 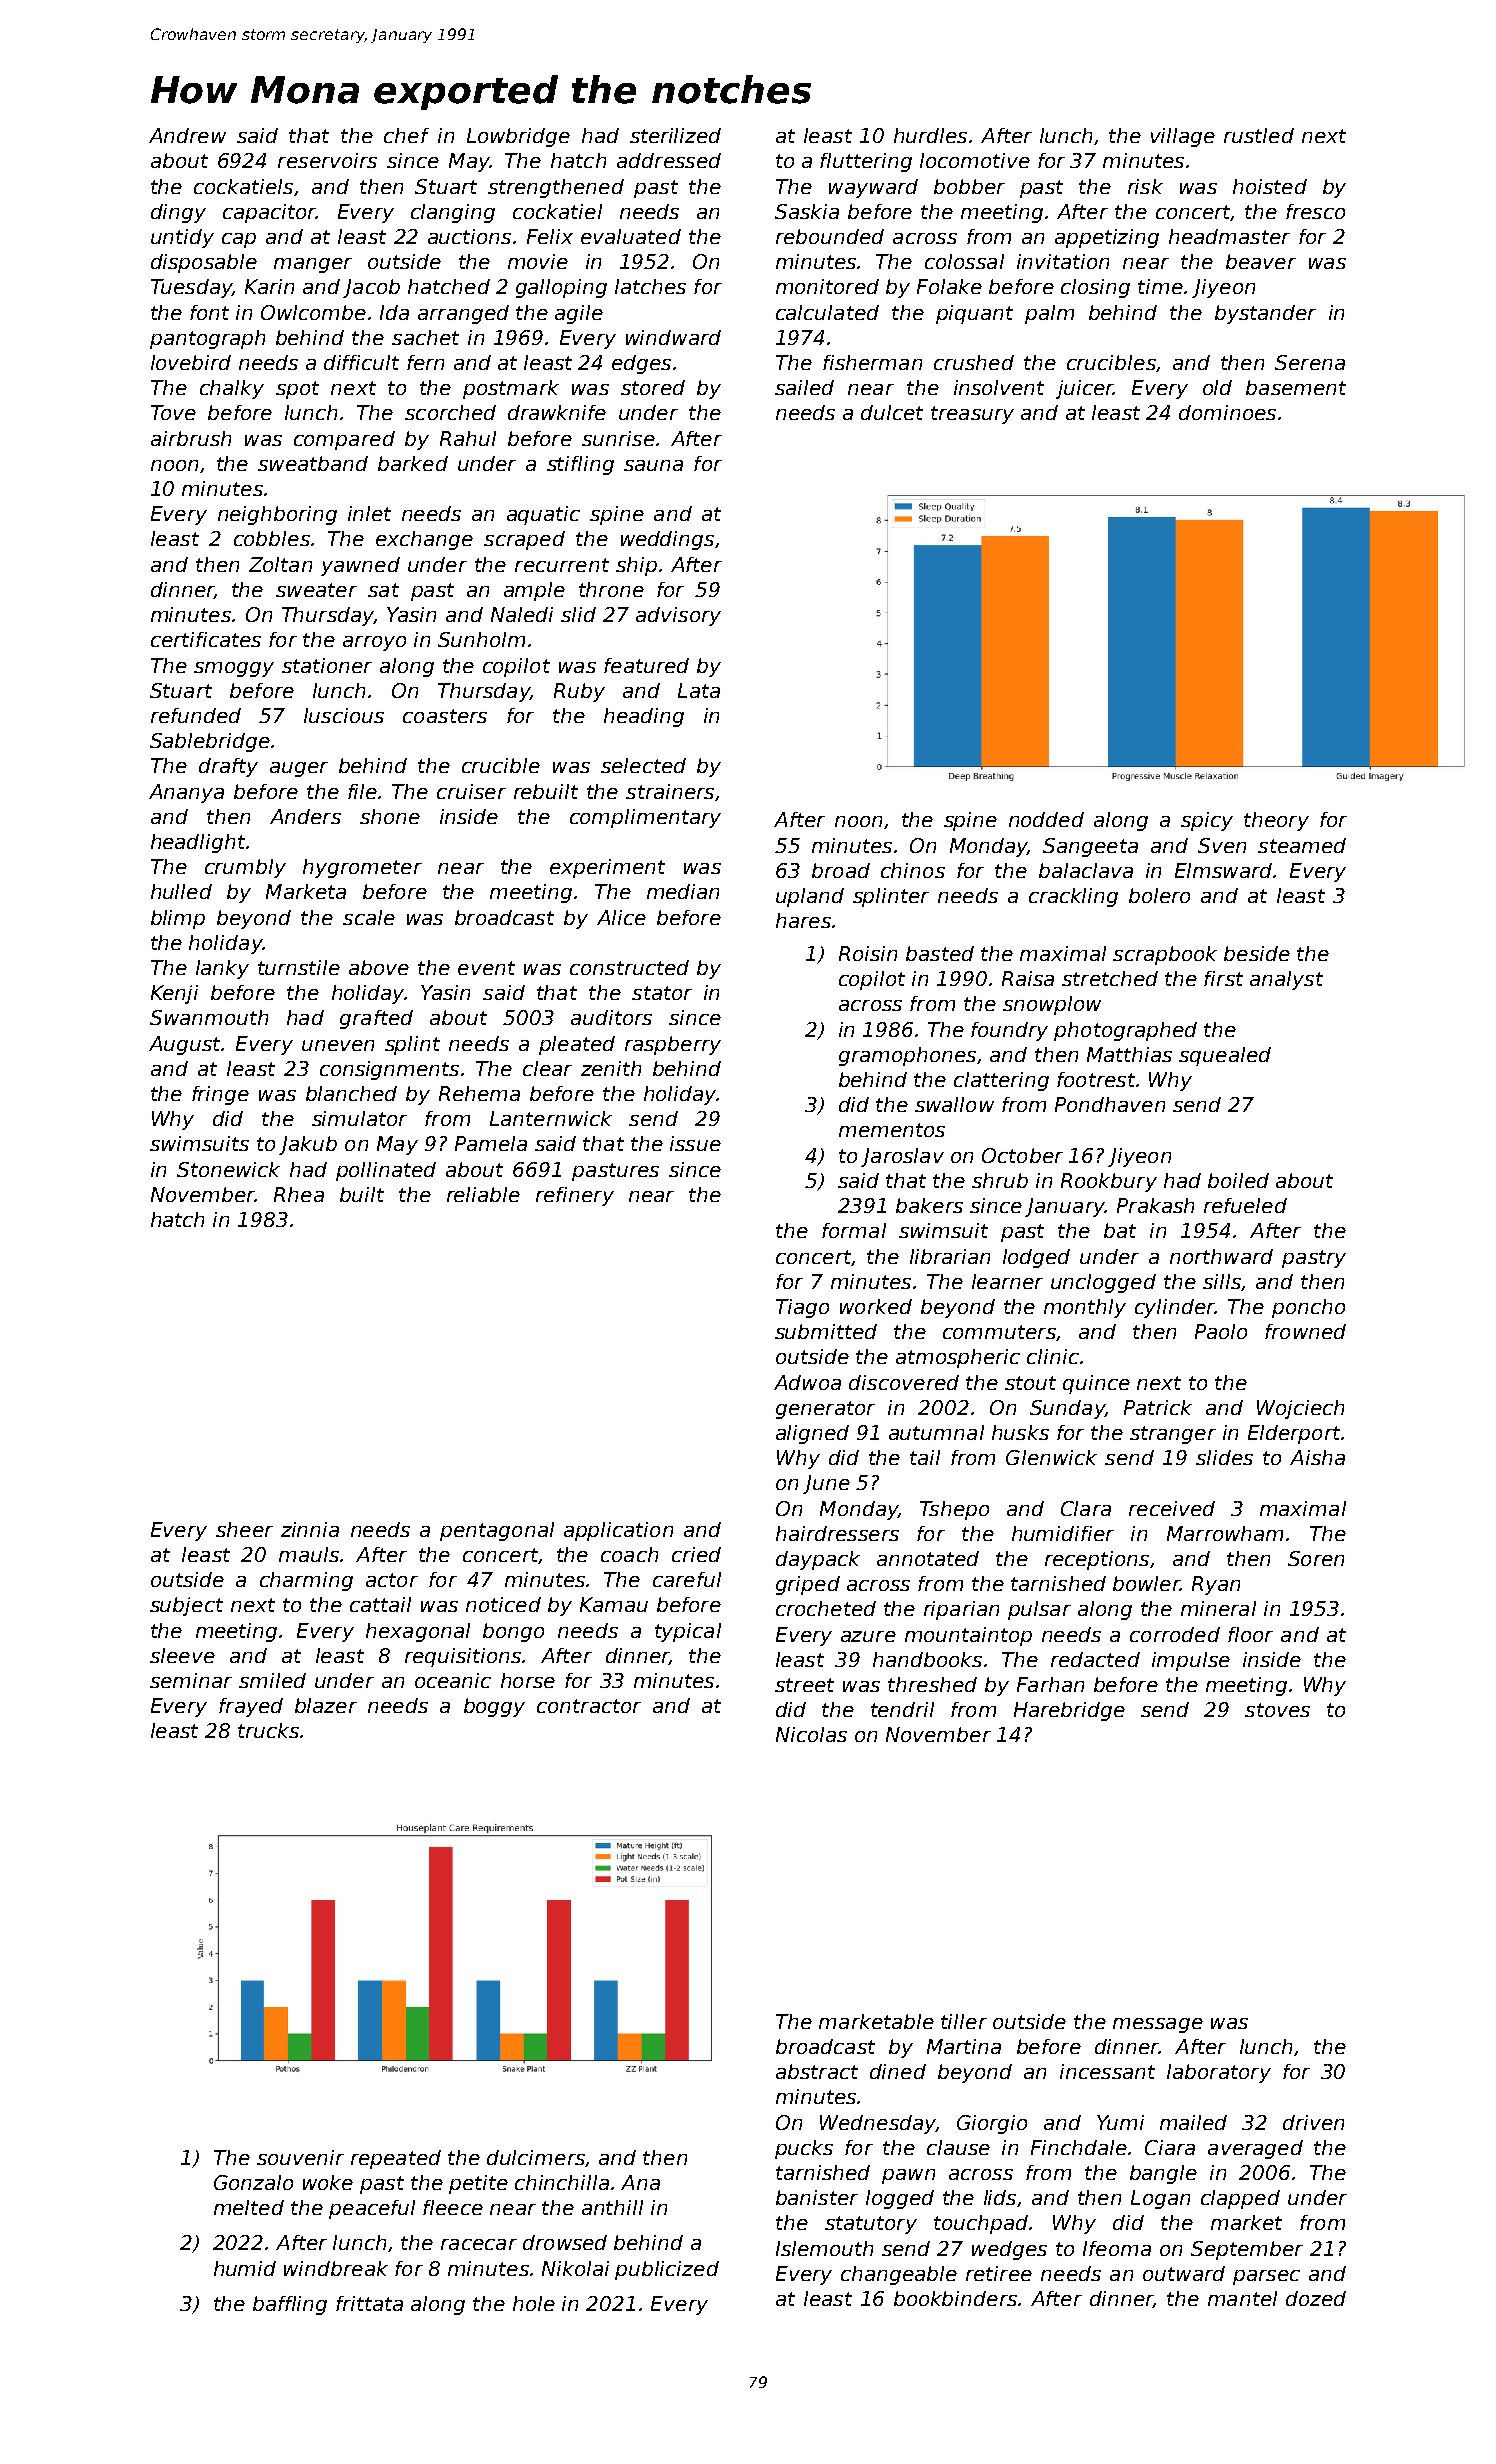 I want to click on petite, so click(x=478, y=2184).
